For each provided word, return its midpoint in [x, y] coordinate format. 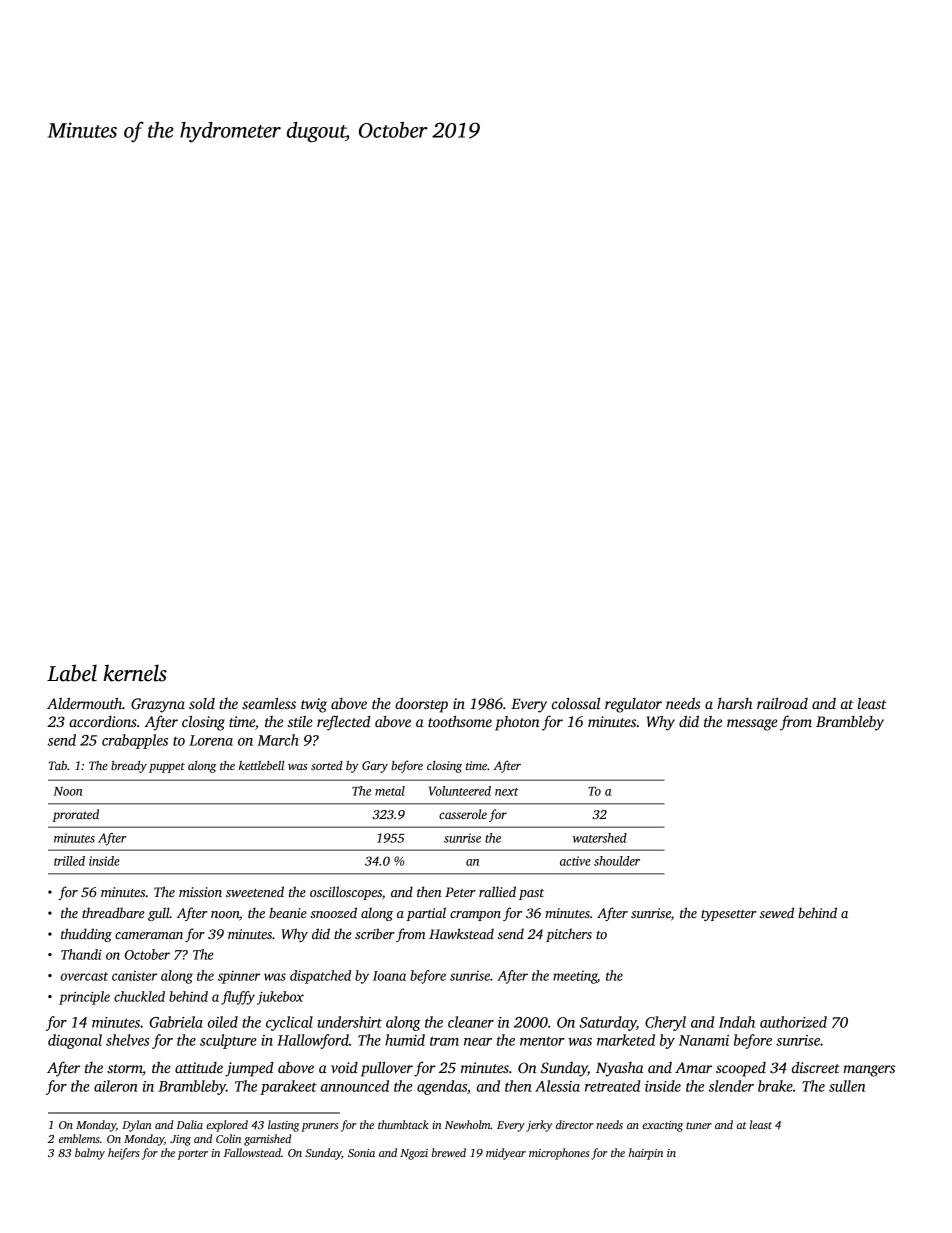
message [752, 725]
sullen [847, 1086]
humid [405, 1040]
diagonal [75, 1041]
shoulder [617, 861]
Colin [228, 1138]
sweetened [255, 891]
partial [426, 914]
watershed [600, 838]
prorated [75, 815]
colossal [576, 703]
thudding [86, 935]
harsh [734, 703]
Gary [375, 767]
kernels [135, 673]
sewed [777, 912]
